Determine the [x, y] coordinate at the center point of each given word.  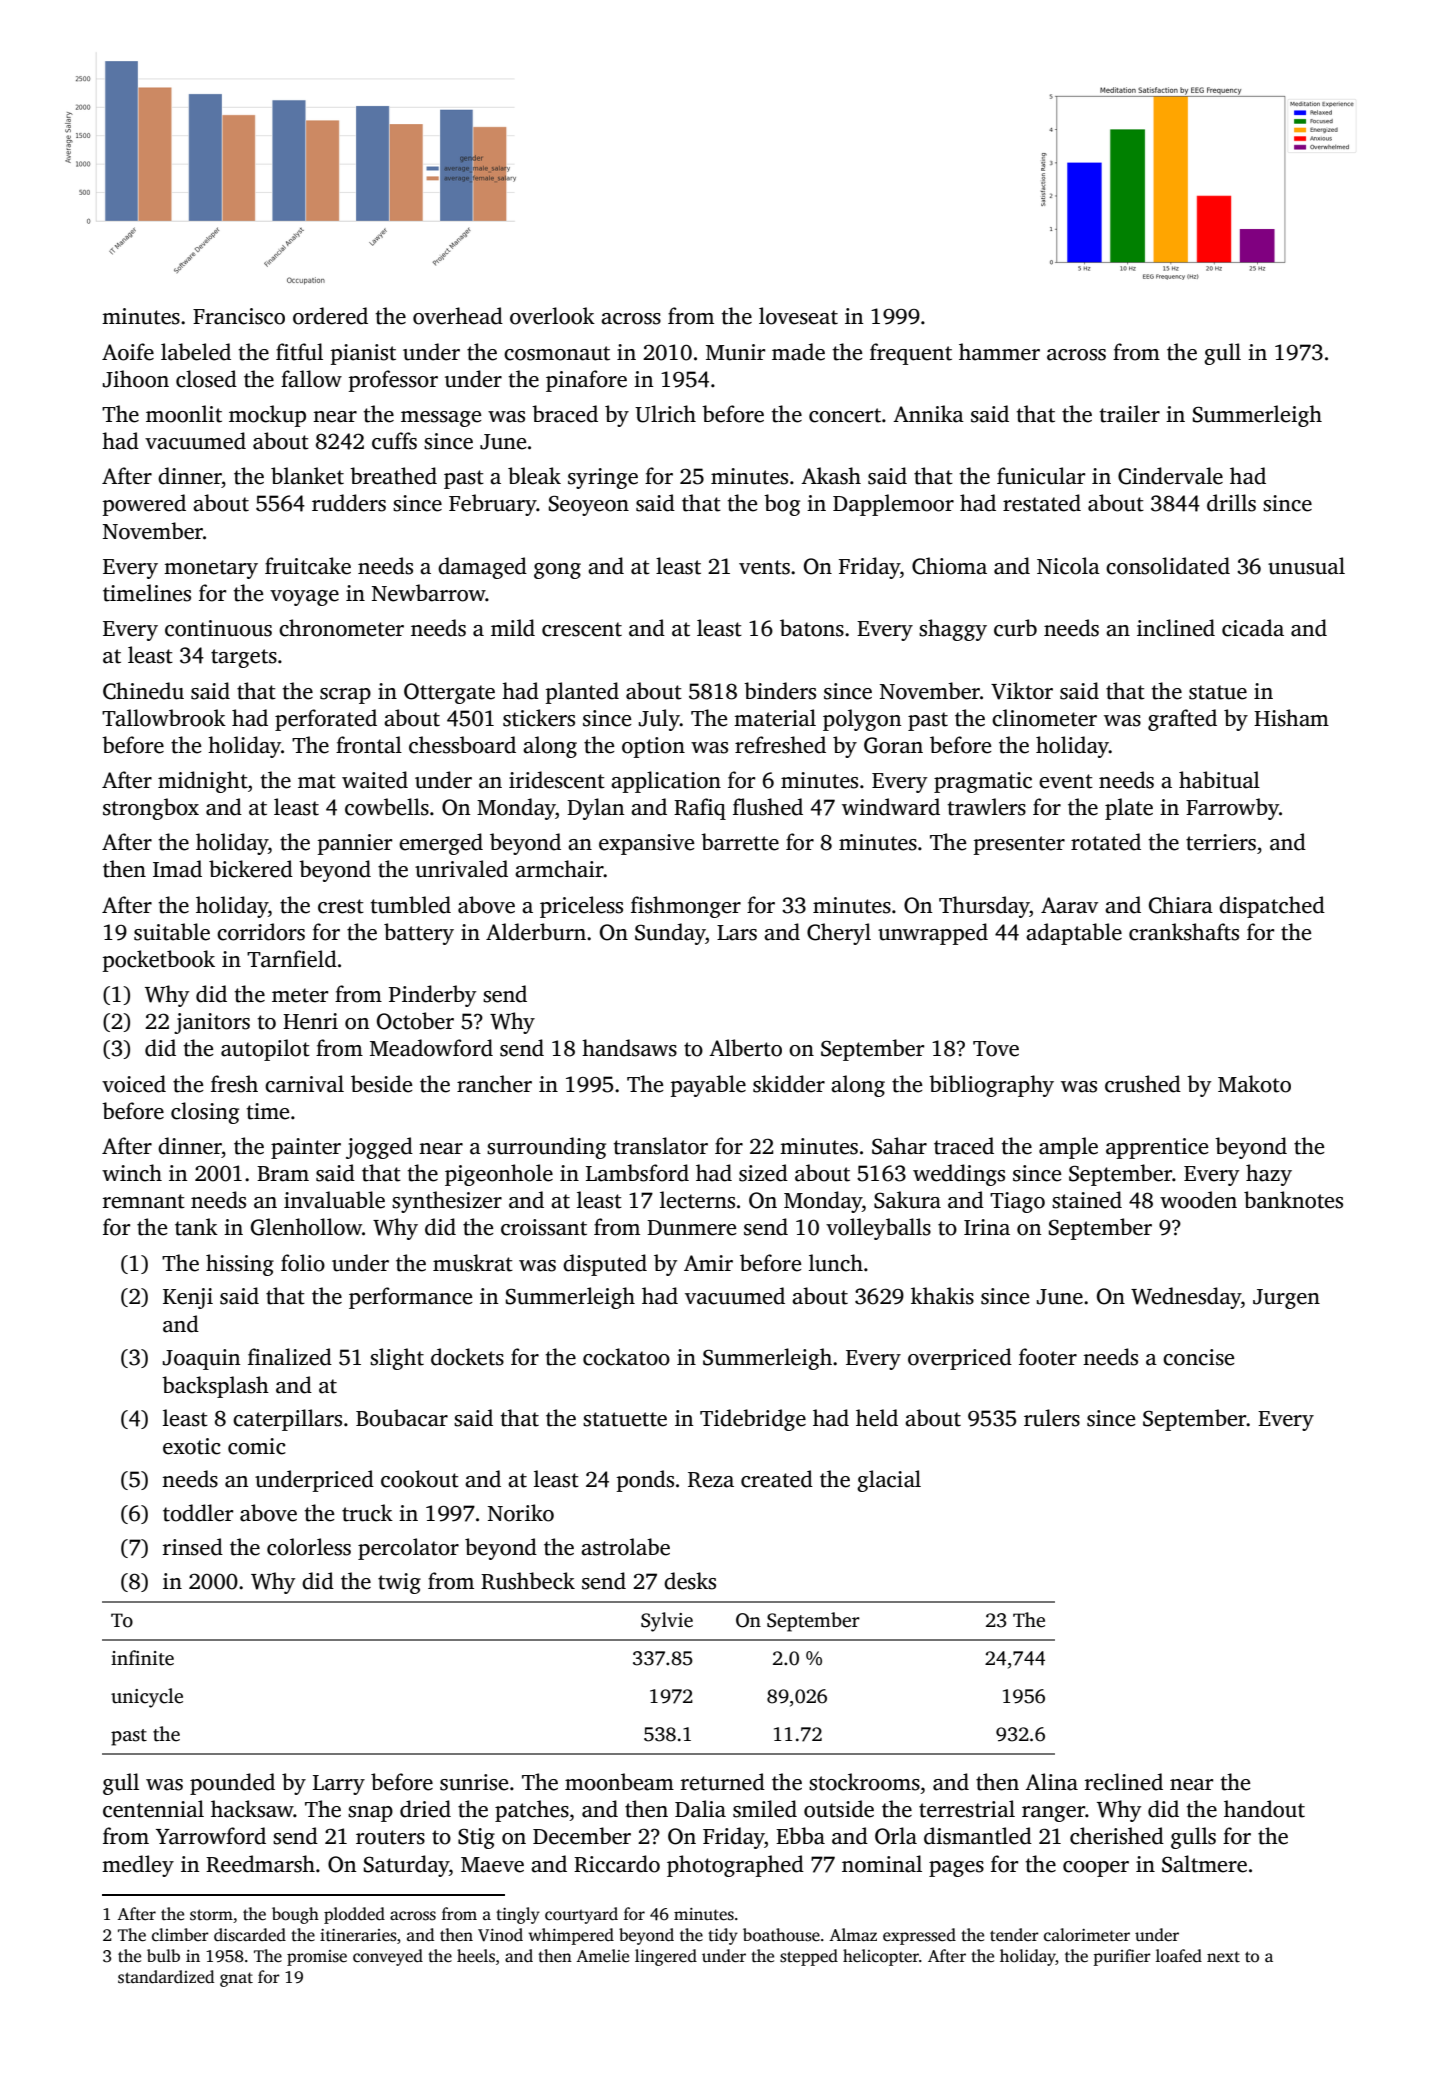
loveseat [798, 316]
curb [1015, 628]
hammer [999, 352]
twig [399, 1583]
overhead [458, 316]
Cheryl [839, 934]
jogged [379, 1148]
